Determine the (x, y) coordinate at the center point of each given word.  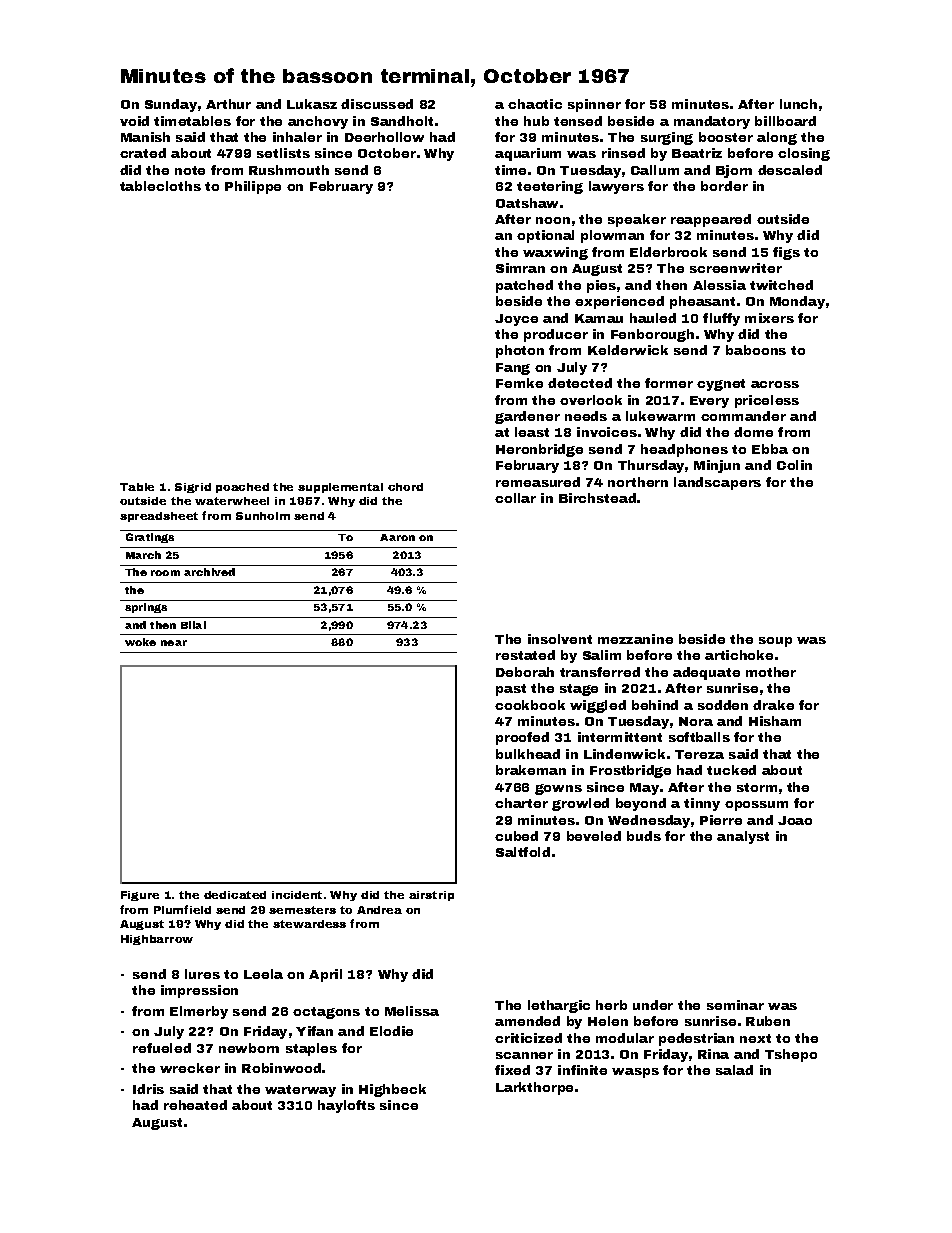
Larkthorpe (534, 1088)
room (165, 573)
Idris (148, 1089)
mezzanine (635, 639)
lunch (798, 104)
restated (525, 655)
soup (775, 642)
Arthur (228, 104)
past (511, 690)
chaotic (535, 104)
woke (140, 642)
